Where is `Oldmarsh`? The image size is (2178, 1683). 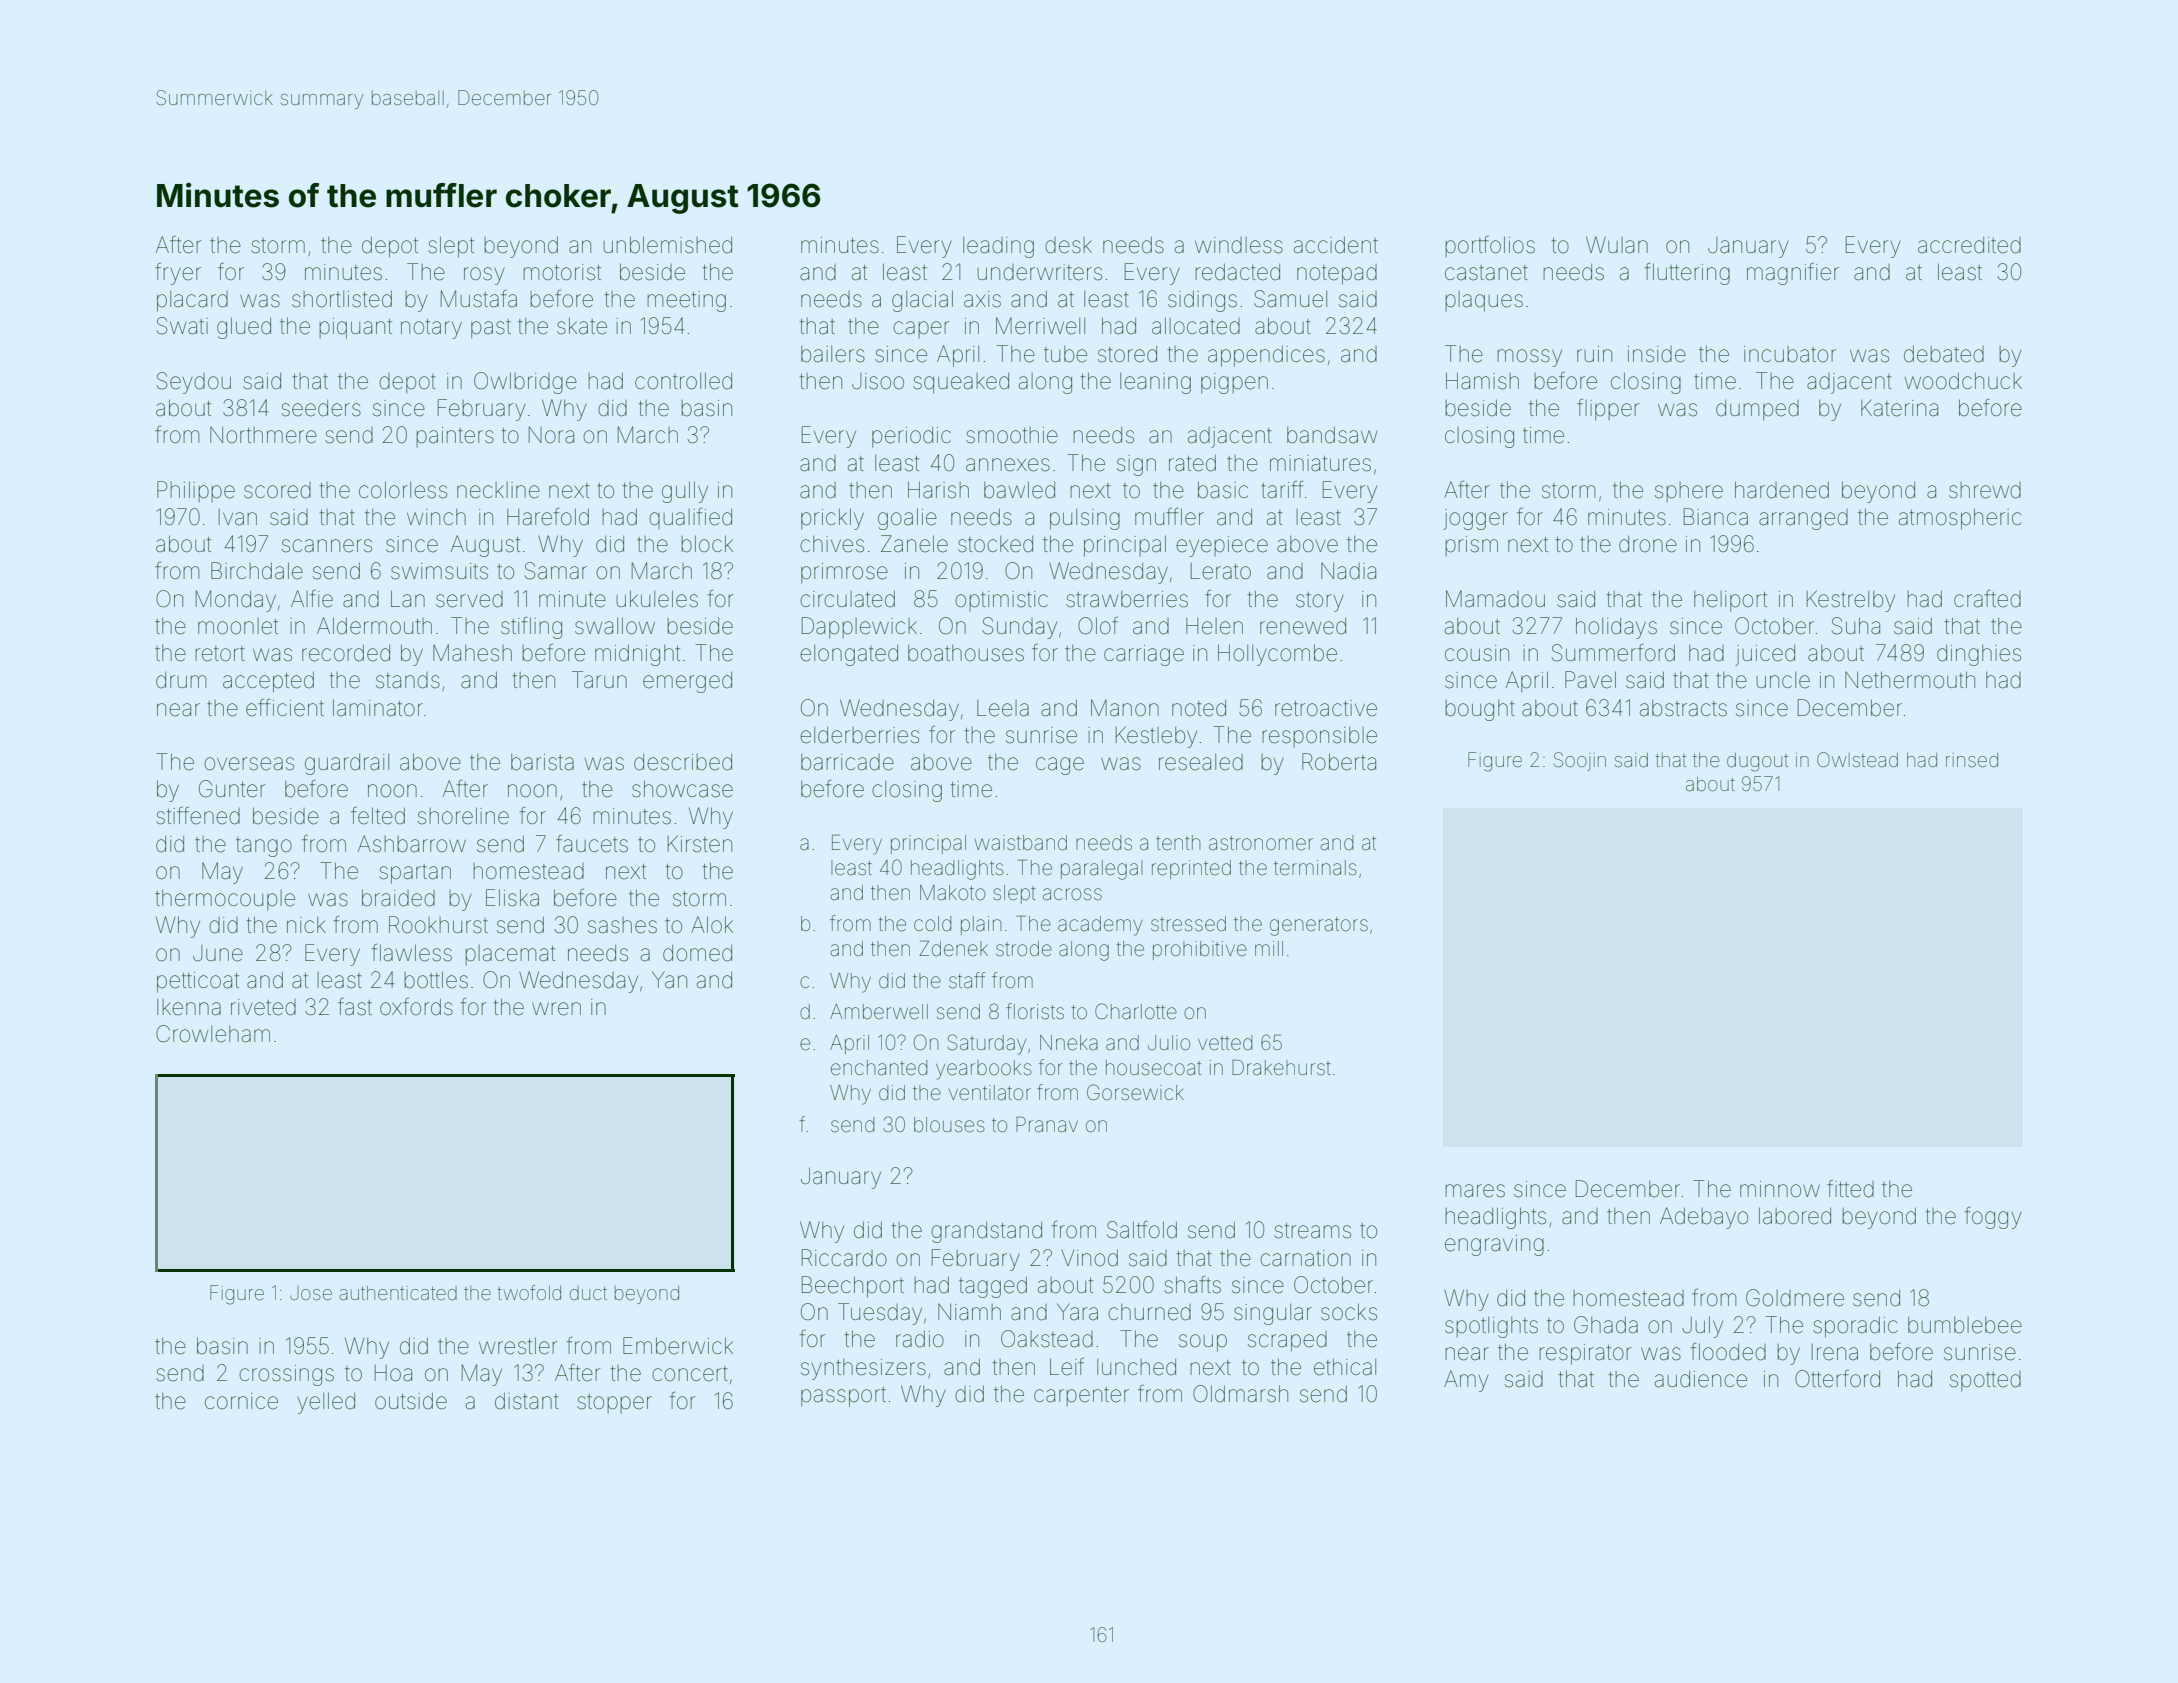 Oldmarsh is located at coordinates (1240, 1394).
